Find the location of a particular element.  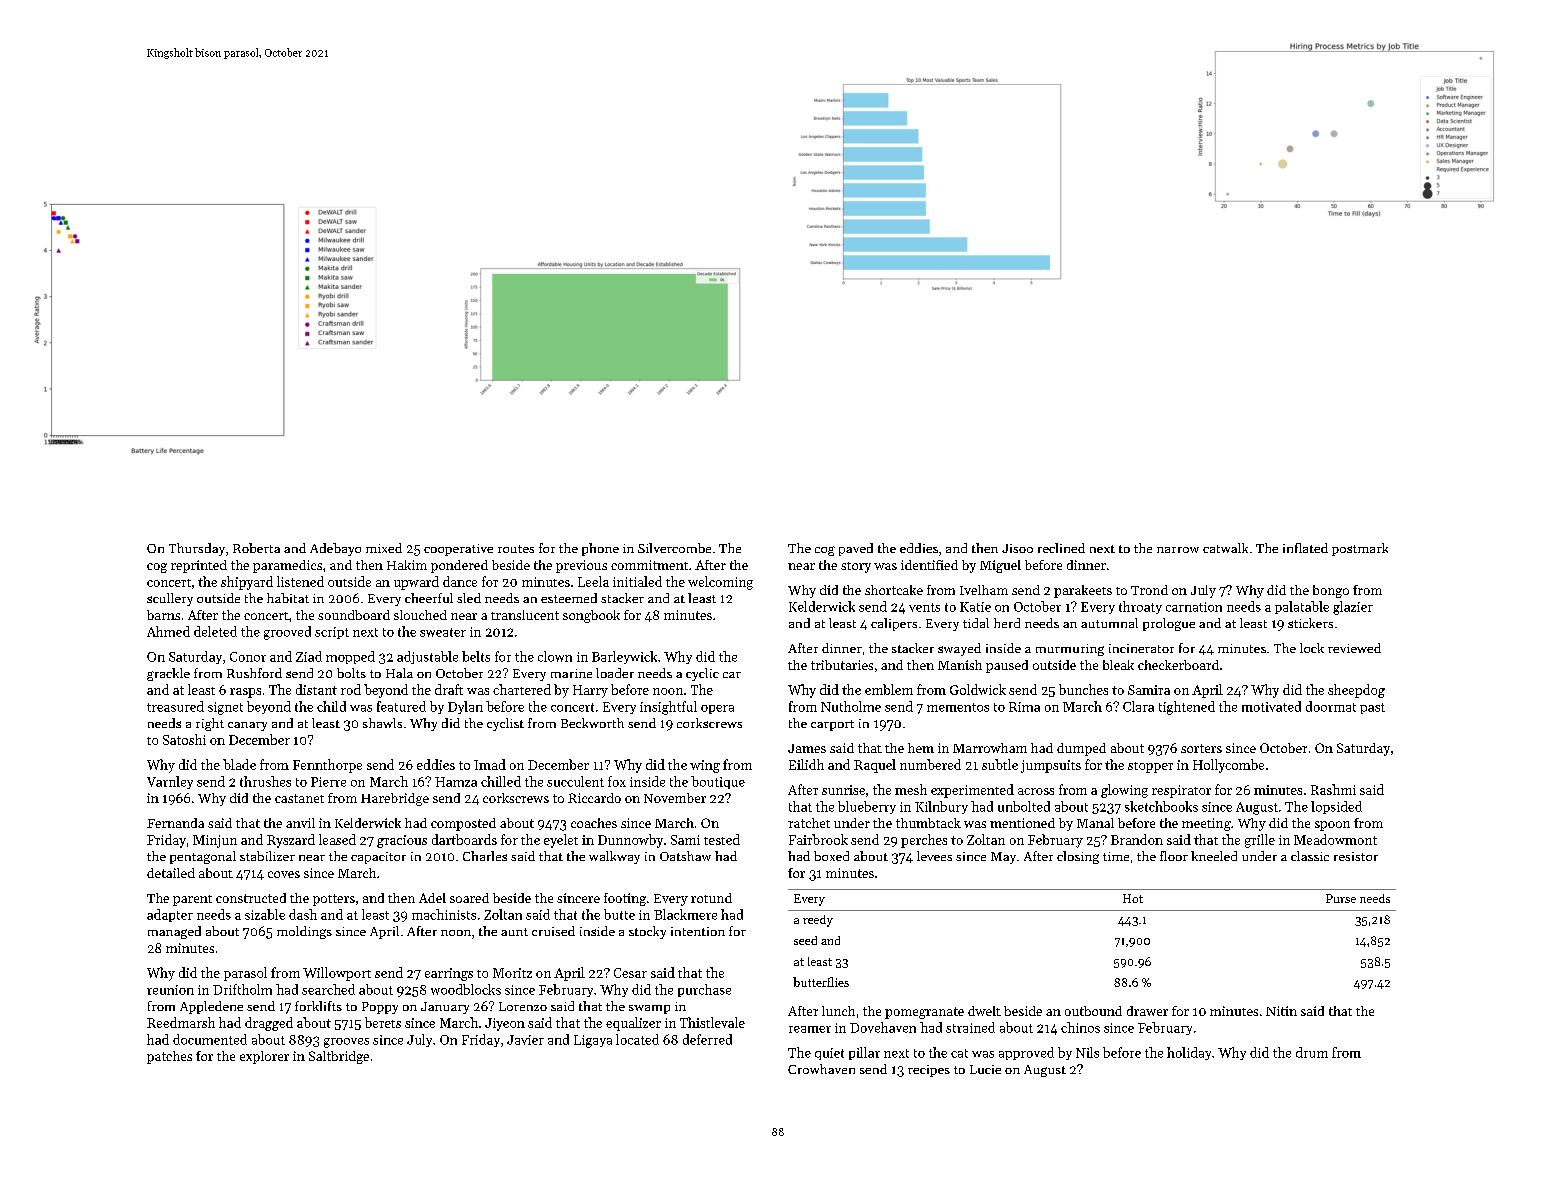

inflated is located at coordinates (1305, 548).
